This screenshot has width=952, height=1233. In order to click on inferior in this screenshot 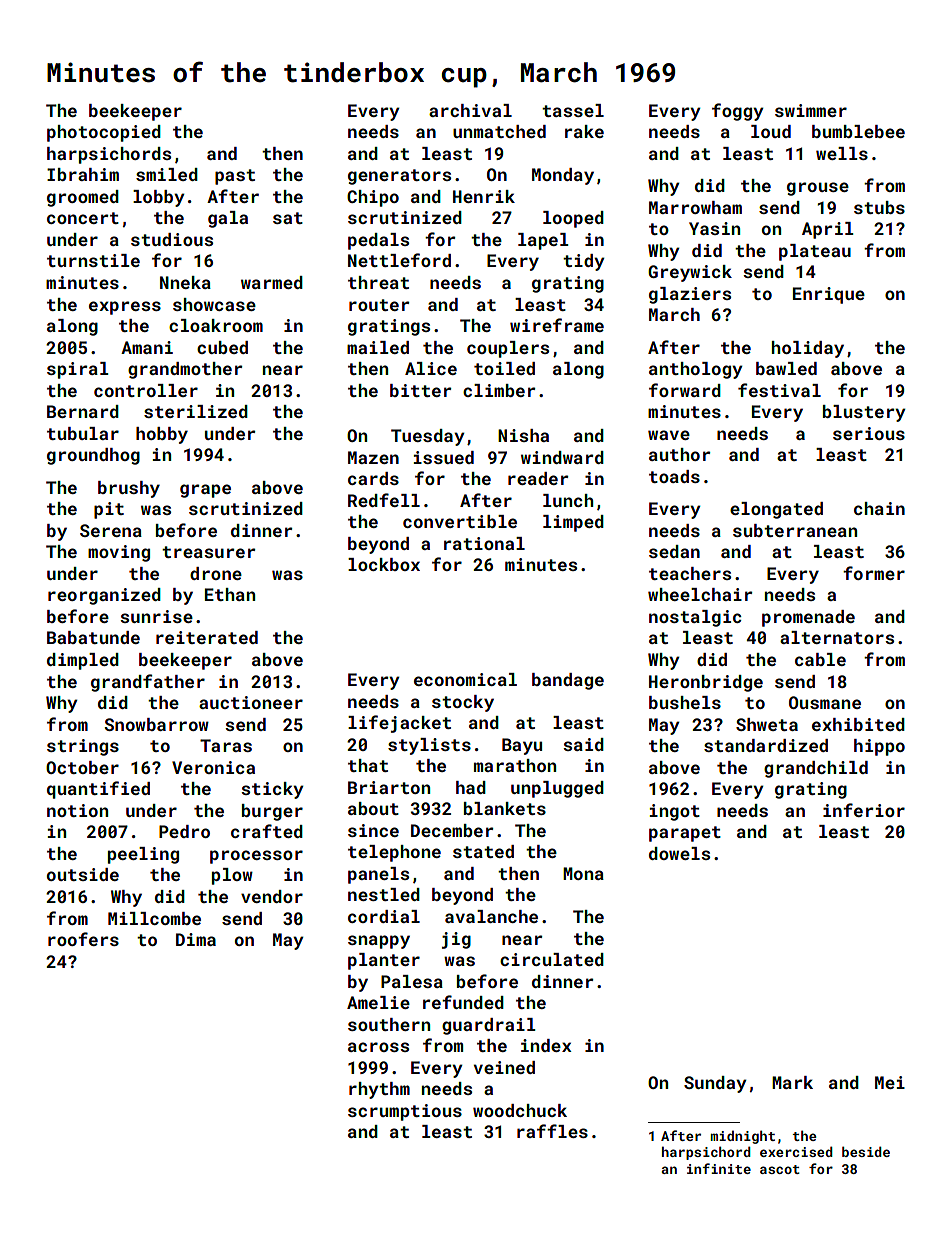, I will do `click(864, 810)`.
